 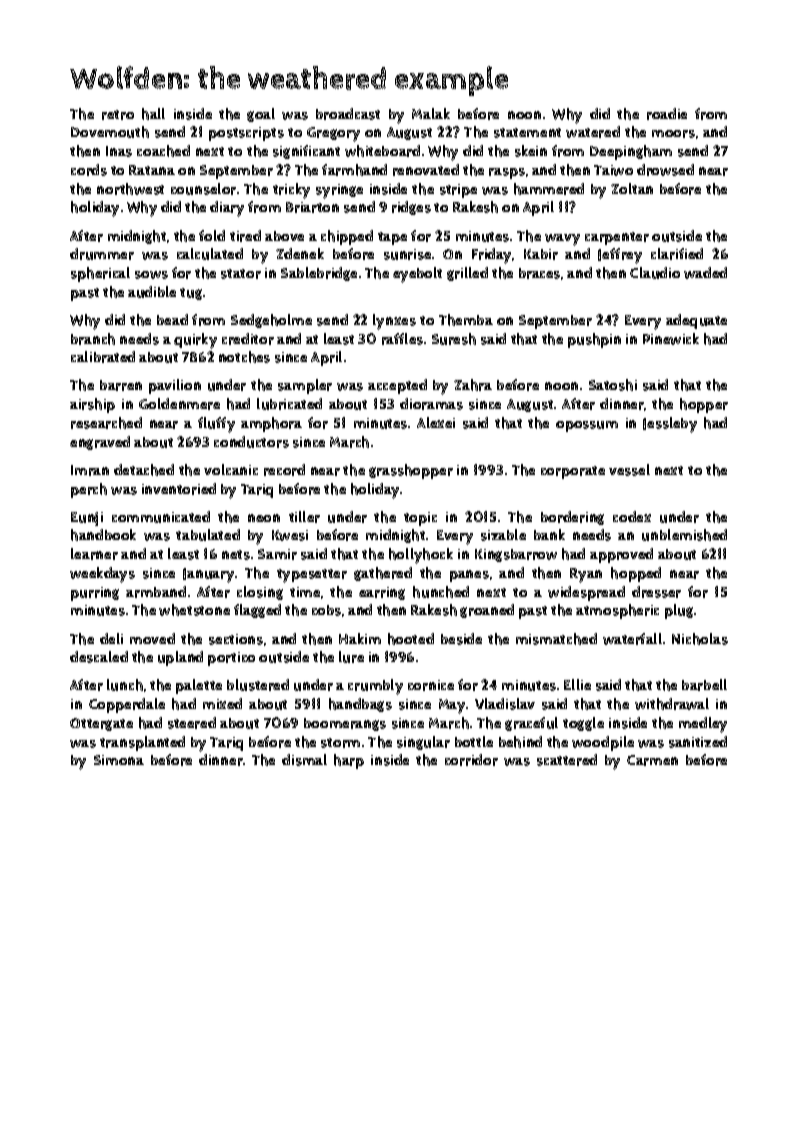 What do you see at coordinates (383, 574) in the page?
I see `gathered` at bounding box center [383, 574].
